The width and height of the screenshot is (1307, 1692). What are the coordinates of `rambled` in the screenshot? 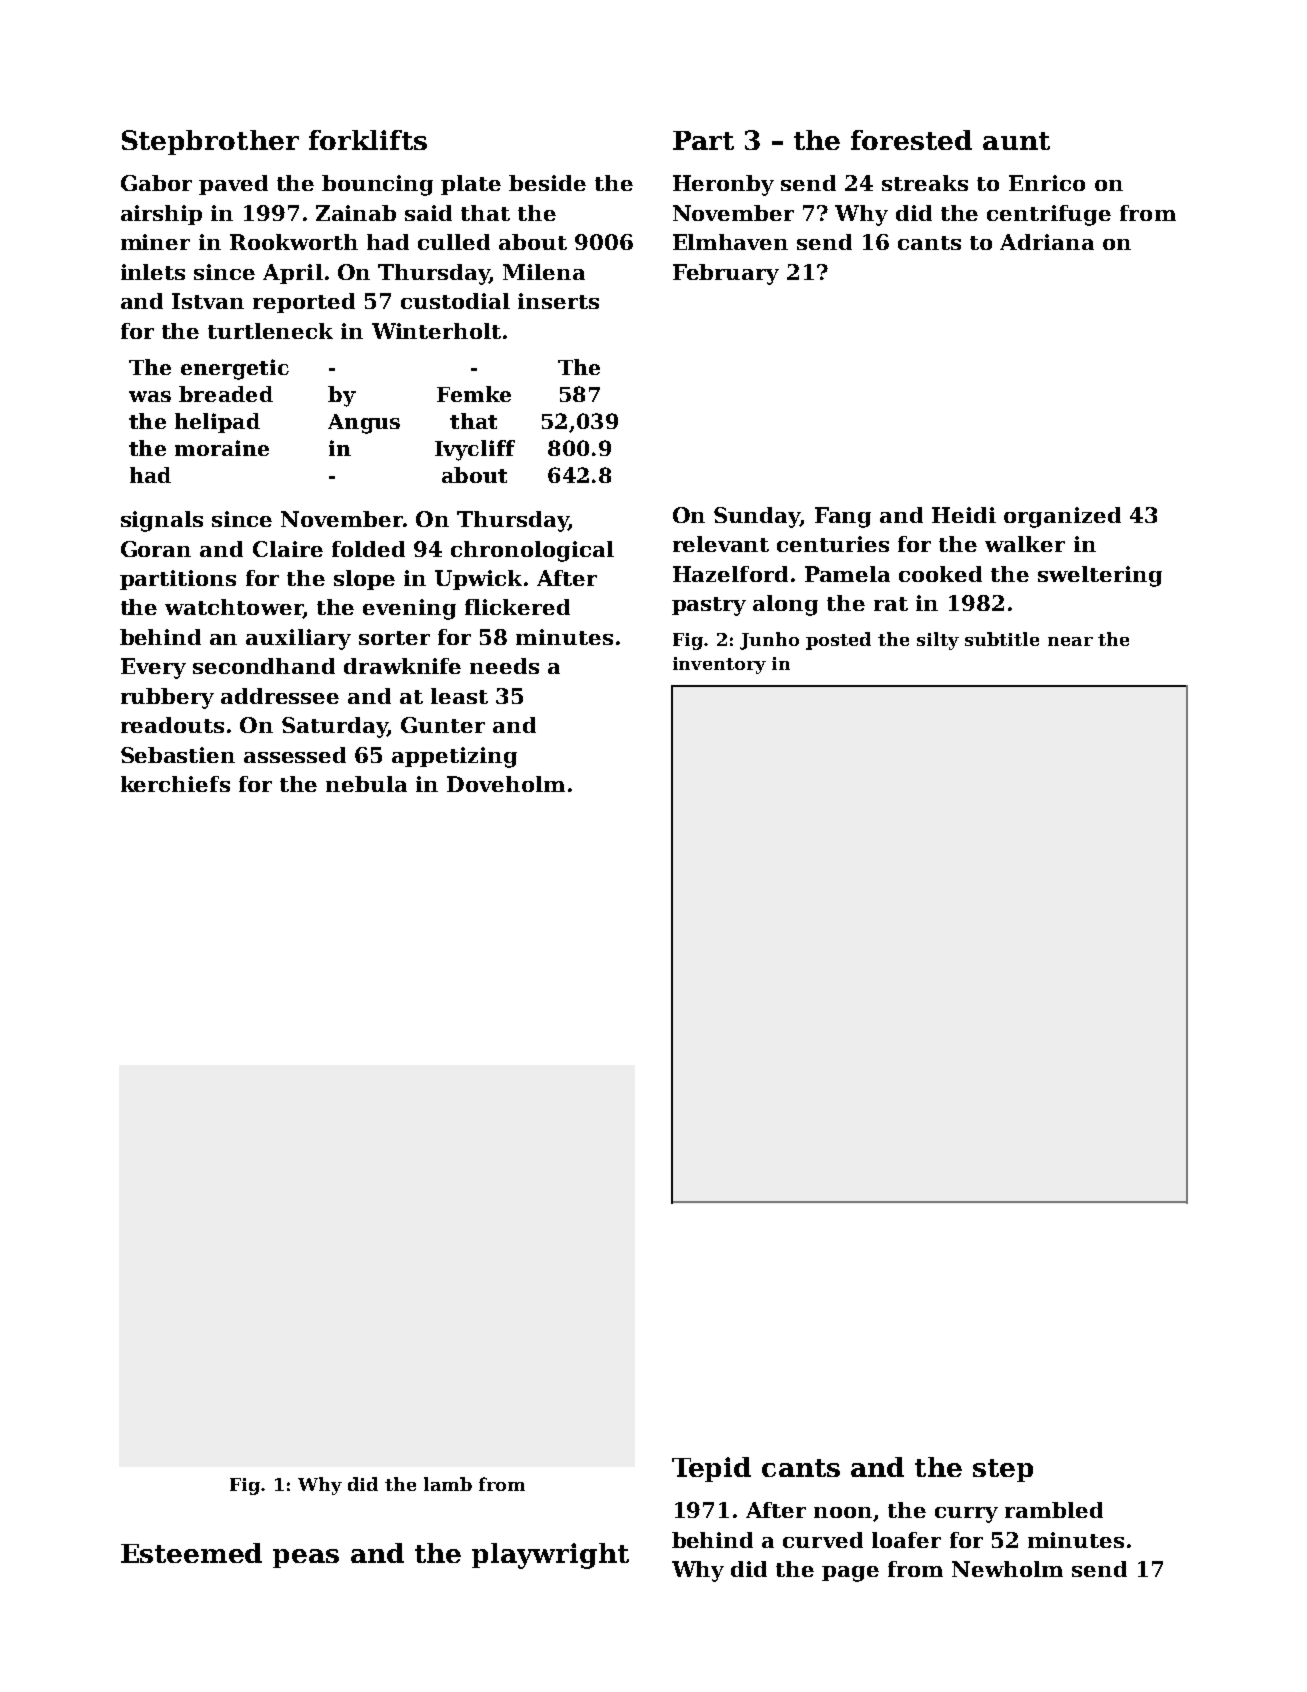 It's located at (1054, 1510).
